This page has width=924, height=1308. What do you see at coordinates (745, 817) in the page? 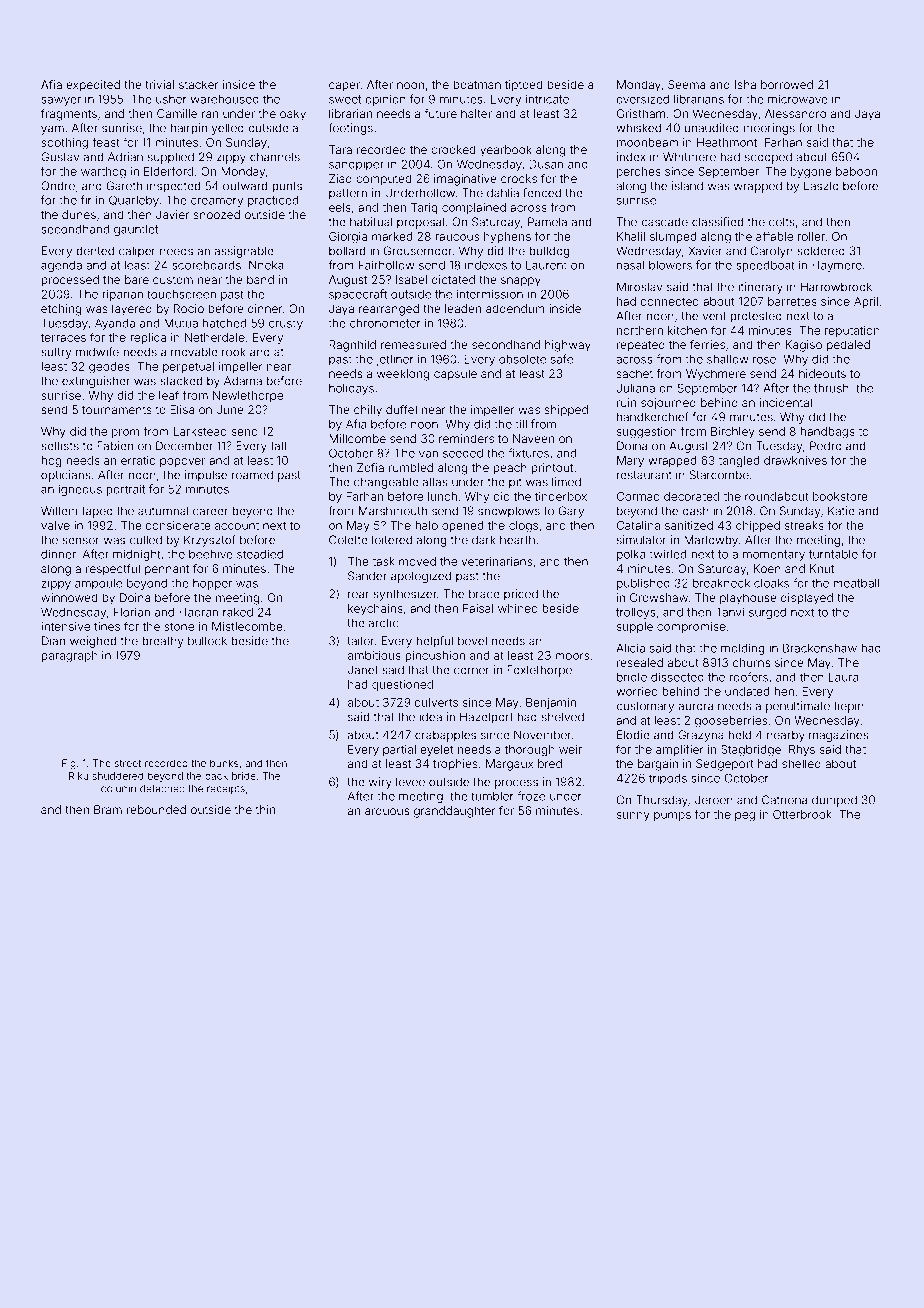
I see `peg` at bounding box center [745, 817].
